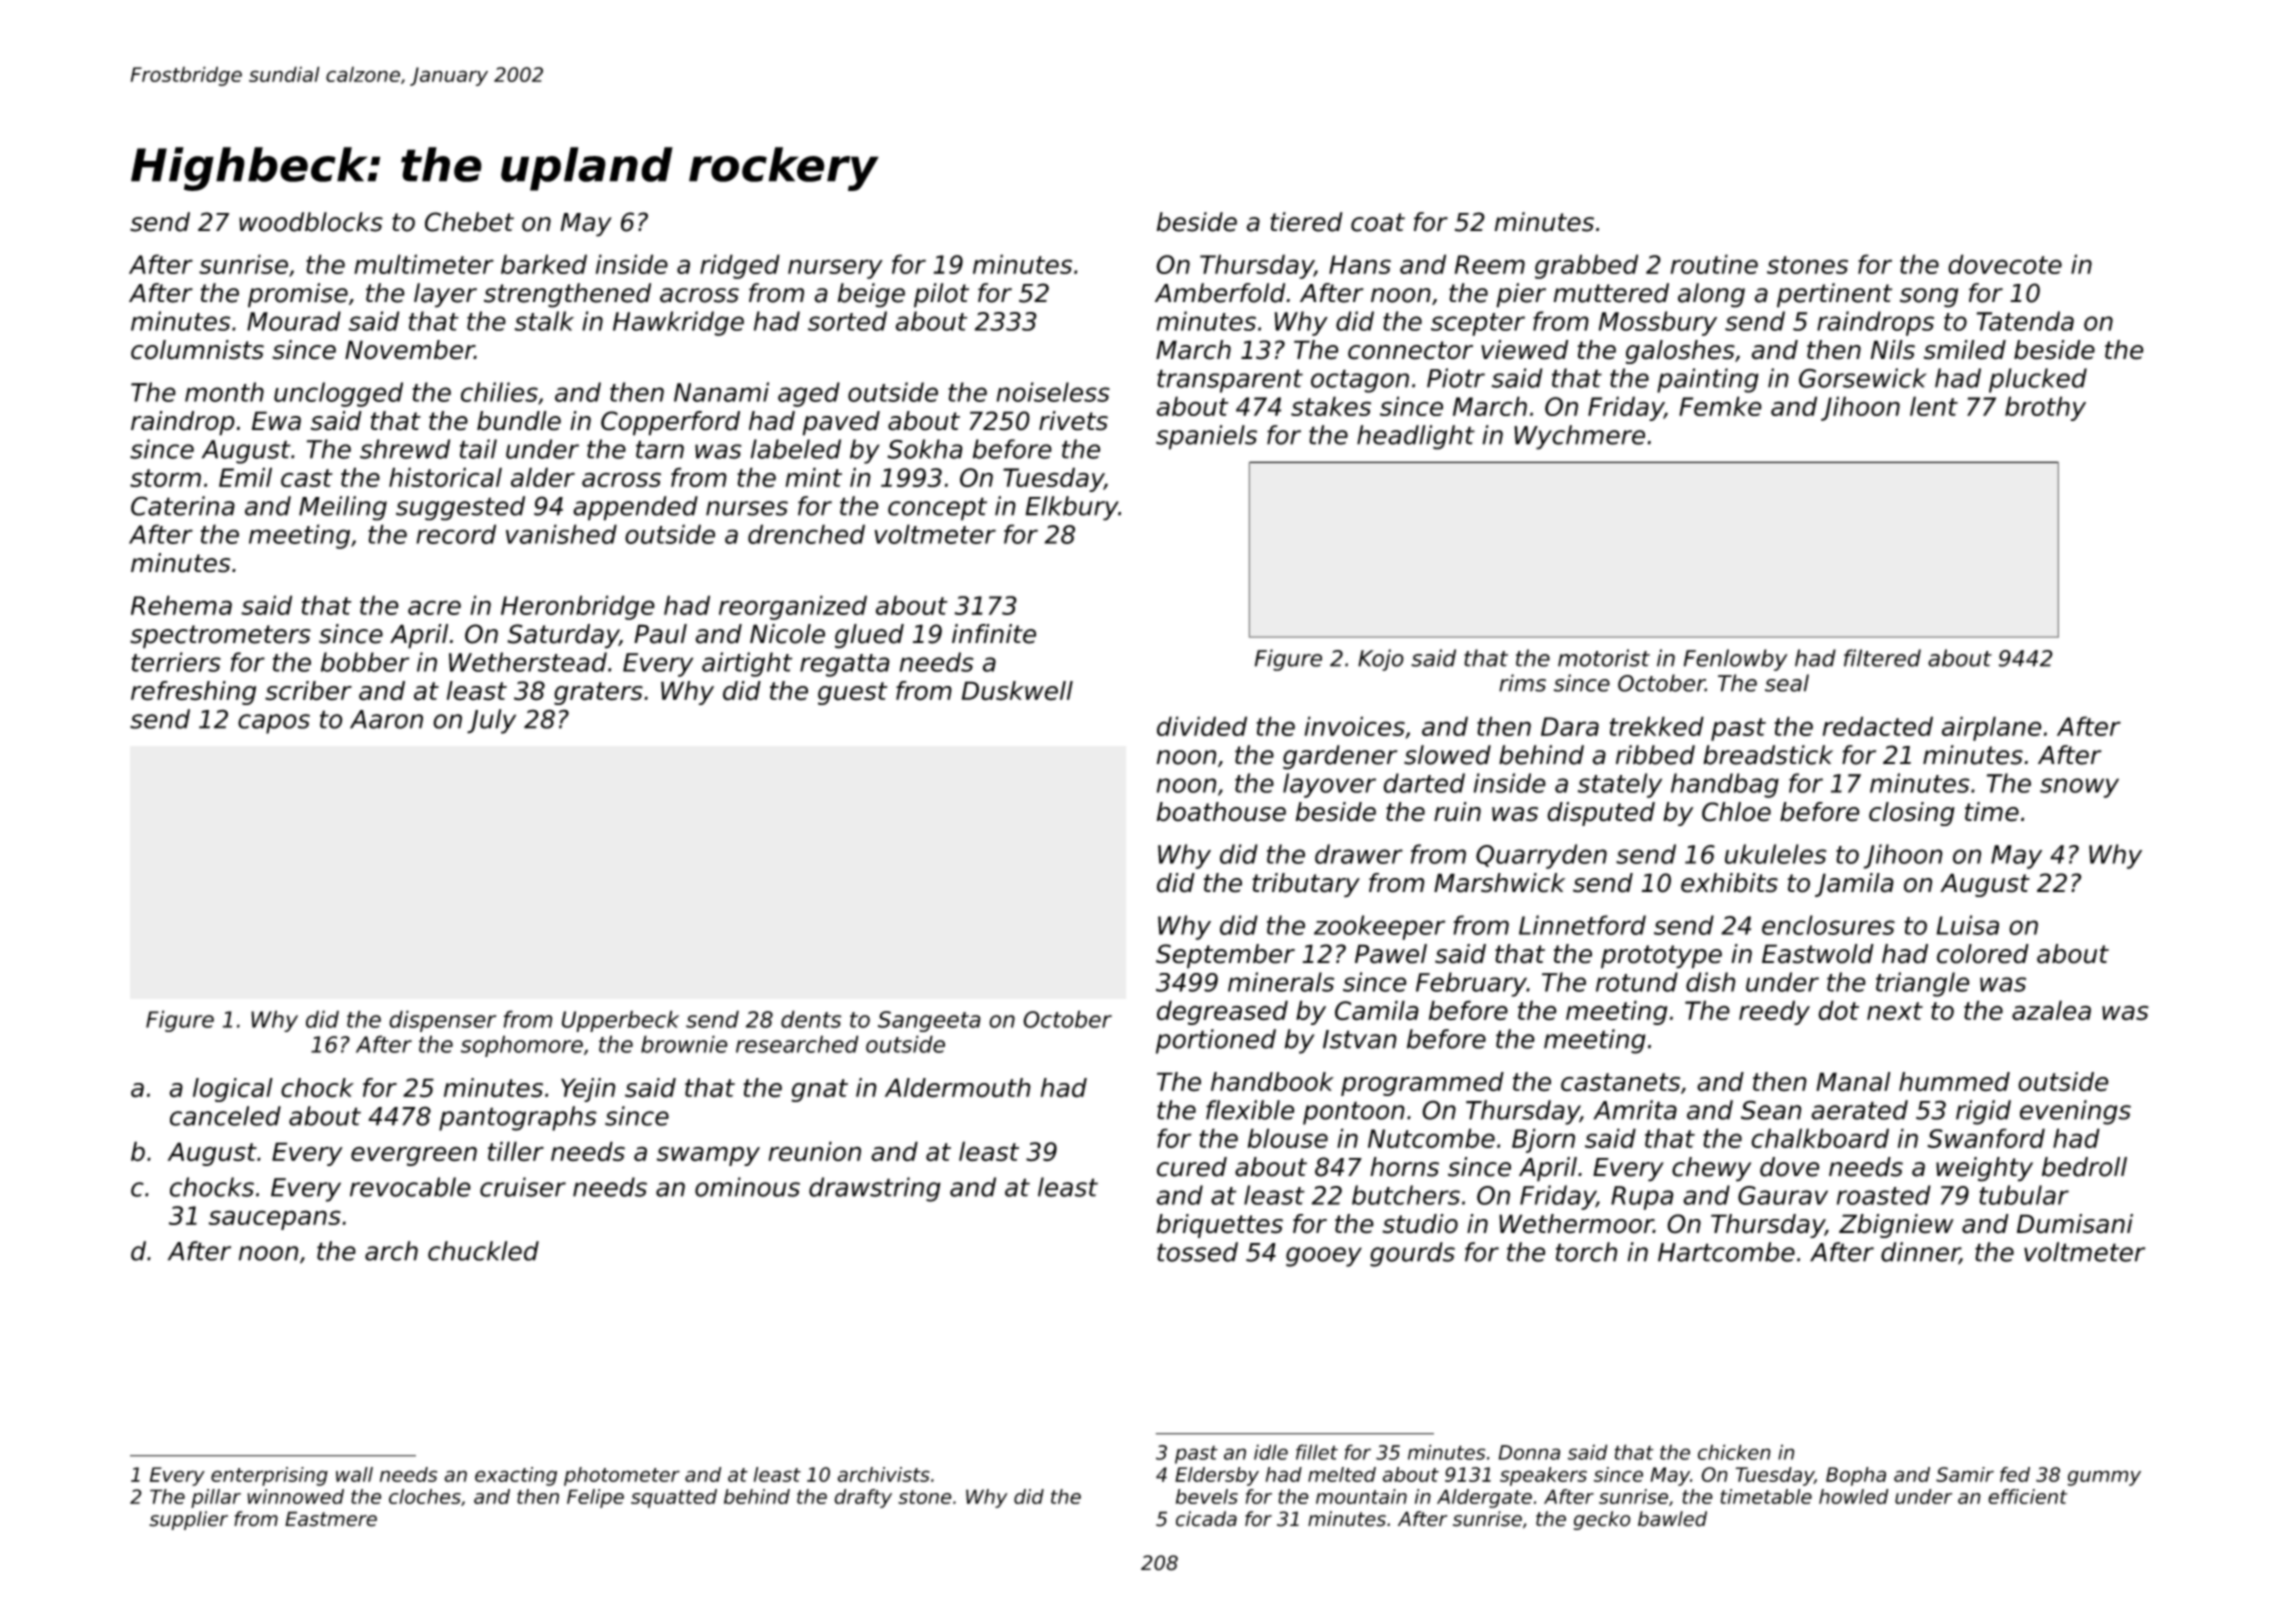 The image size is (2282, 1614). Describe the element at coordinates (274, 724) in the screenshot. I see `capos` at that location.
